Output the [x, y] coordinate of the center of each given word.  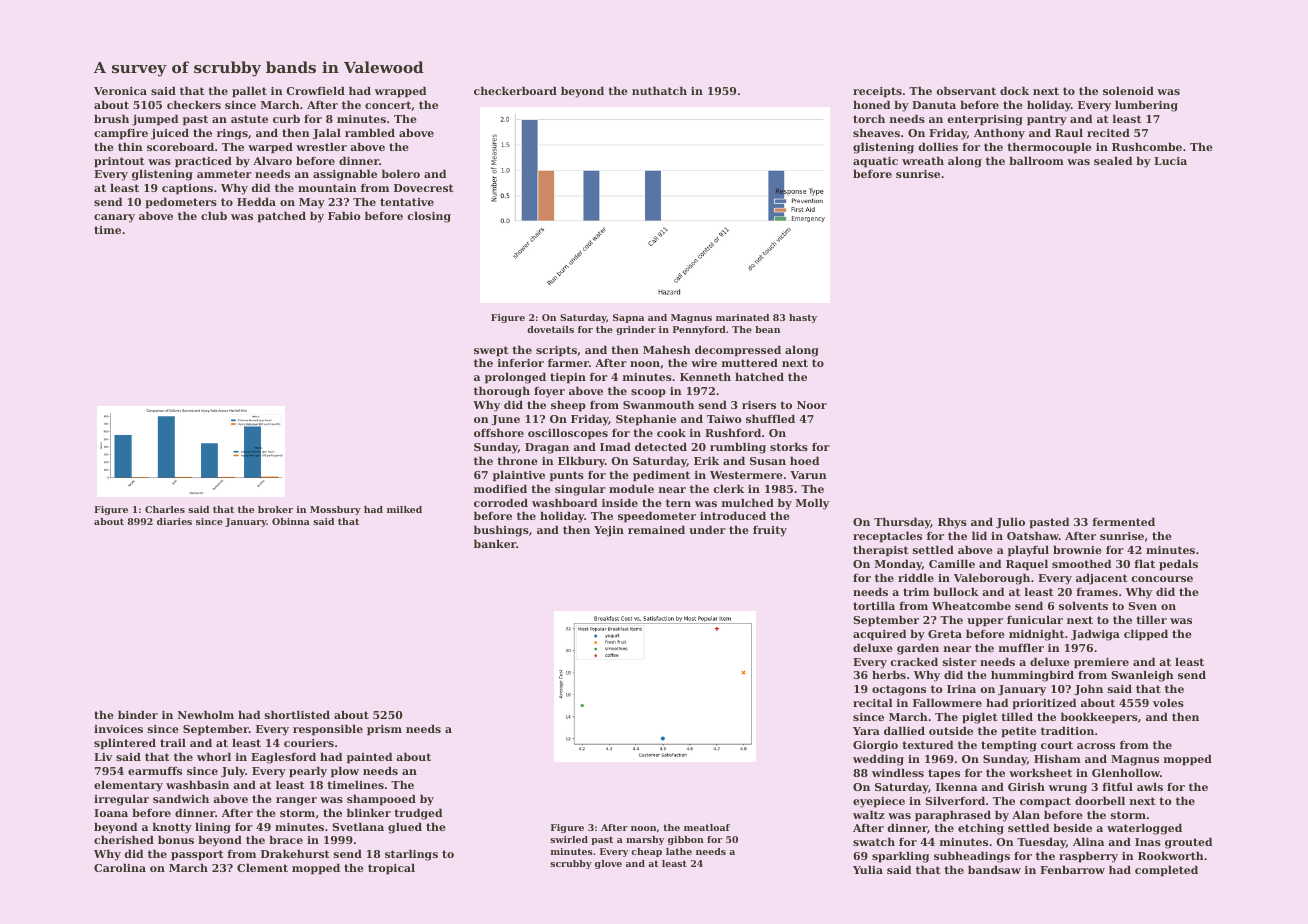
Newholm [206, 714]
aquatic [875, 162]
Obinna [291, 521]
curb [286, 118]
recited [1108, 132]
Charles [165, 509]
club [214, 215]
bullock [956, 591]
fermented [1123, 521]
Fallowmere [947, 702]
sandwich [181, 798]
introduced [733, 515]
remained [656, 529]
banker [495, 543]
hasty [803, 318]
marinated [742, 317]
